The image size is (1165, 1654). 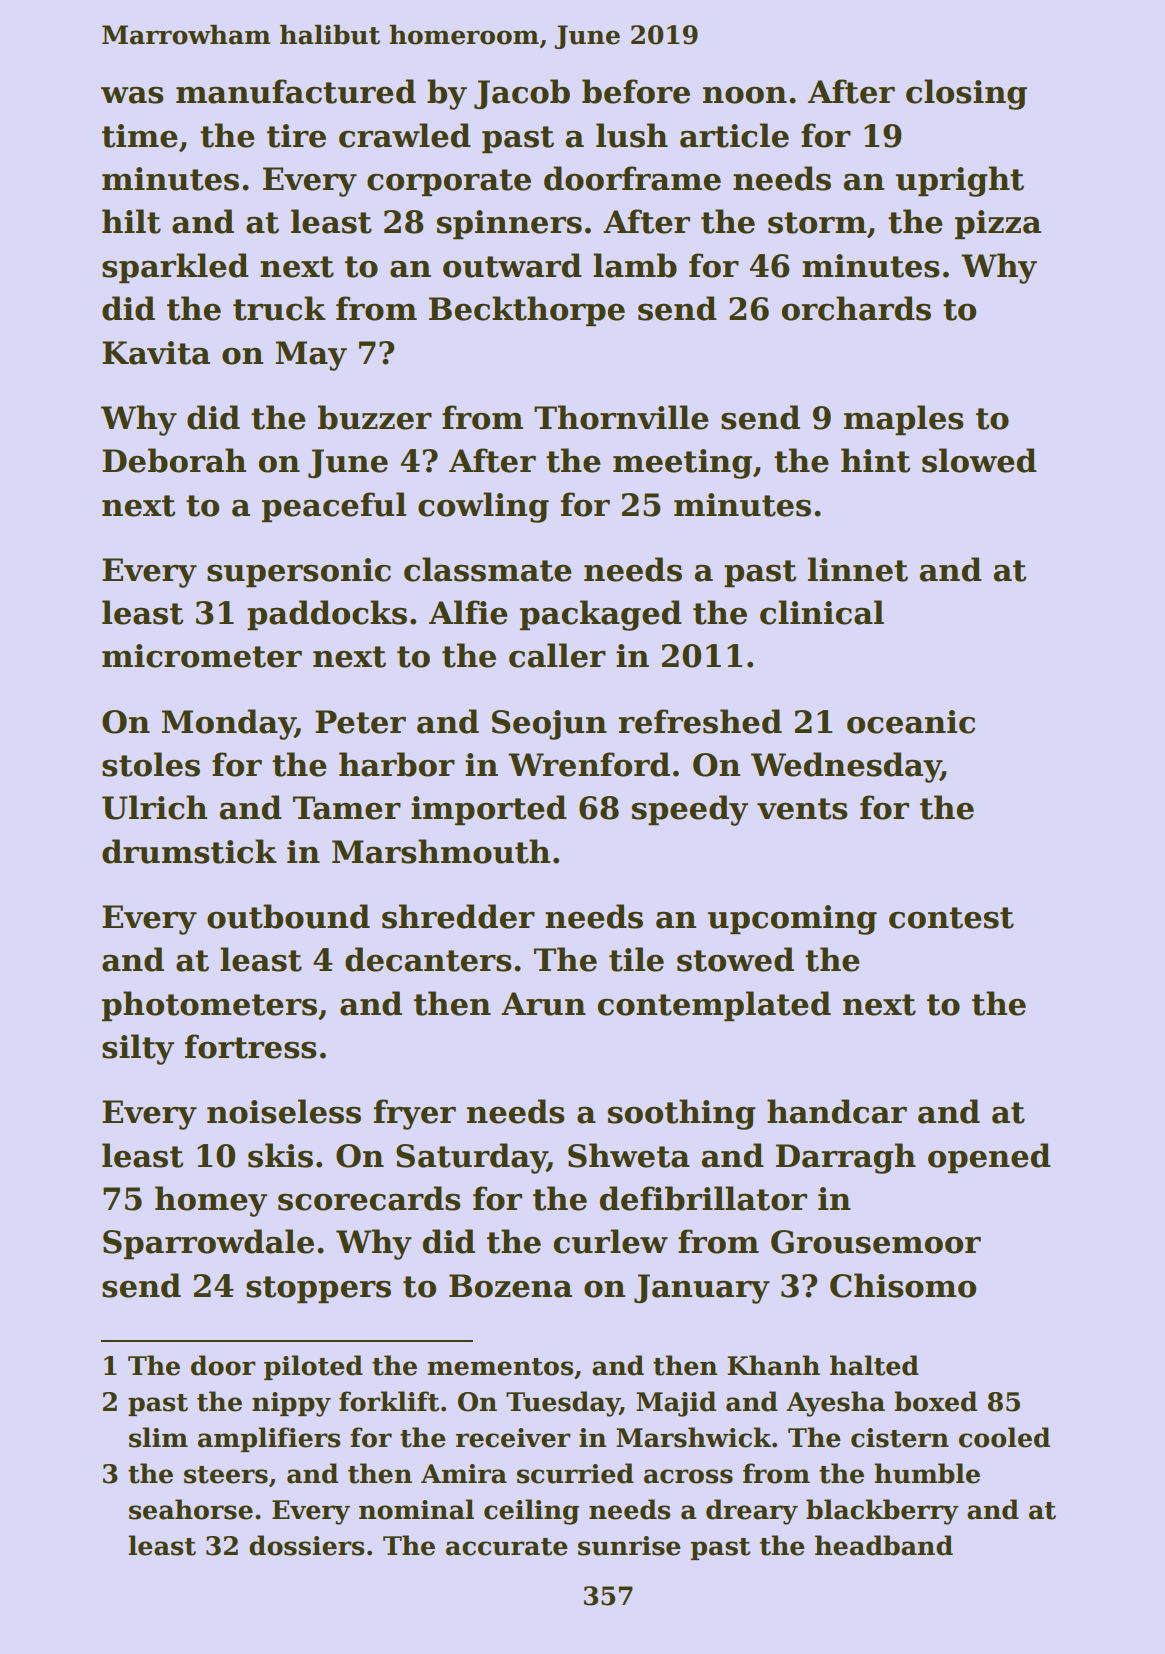 What do you see at coordinates (884, 1545) in the screenshot?
I see `headband` at bounding box center [884, 1545].
